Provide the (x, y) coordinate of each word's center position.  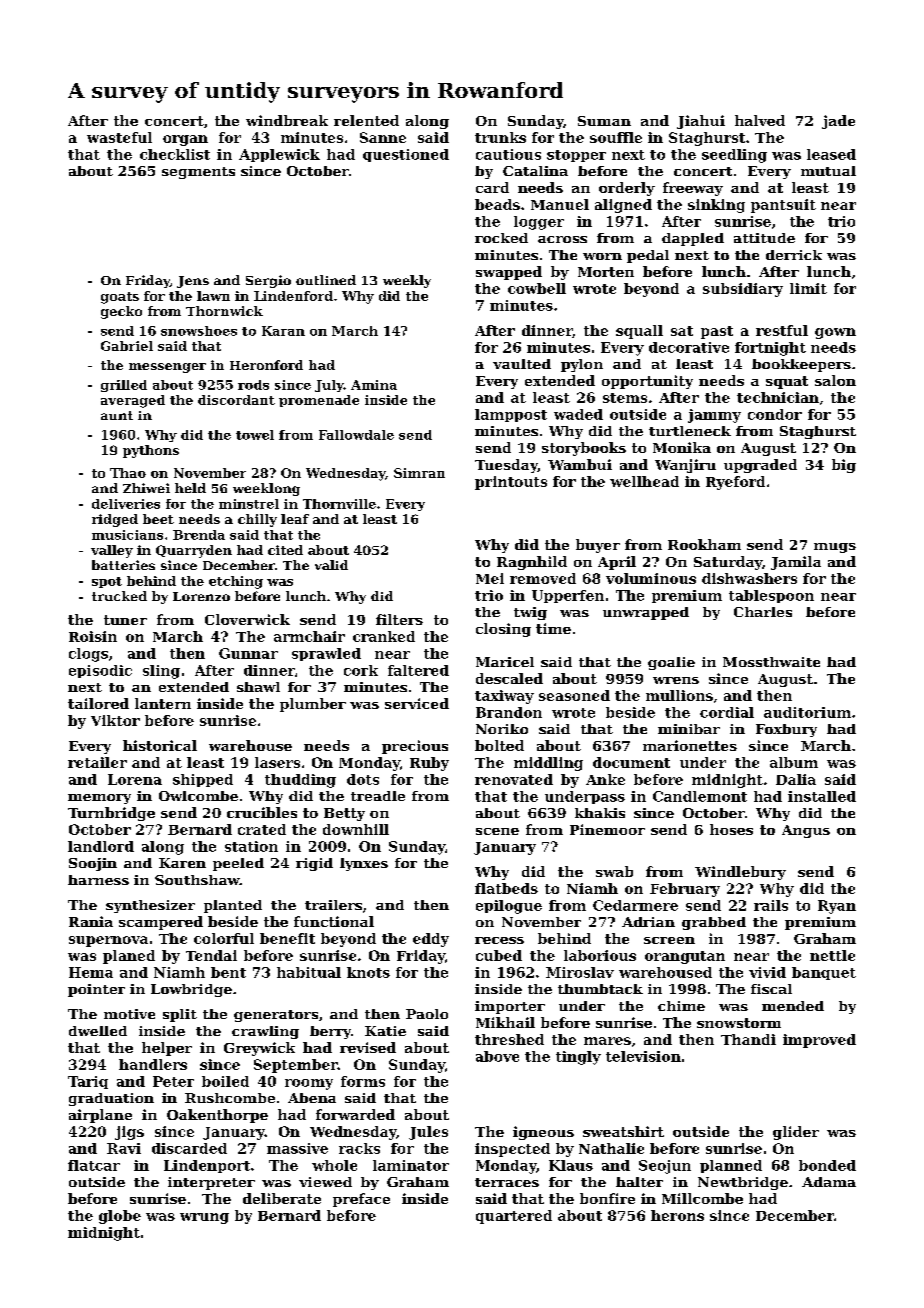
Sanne (383, 137)
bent (228, 972)
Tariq (88, 1082)
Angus (806, 831)
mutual (828, 171)
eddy (431, 940)
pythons (151, 451)
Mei (490, 578)
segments (198, 173)
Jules (428, 1133)
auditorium (807, 712)
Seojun (665, 1167)
